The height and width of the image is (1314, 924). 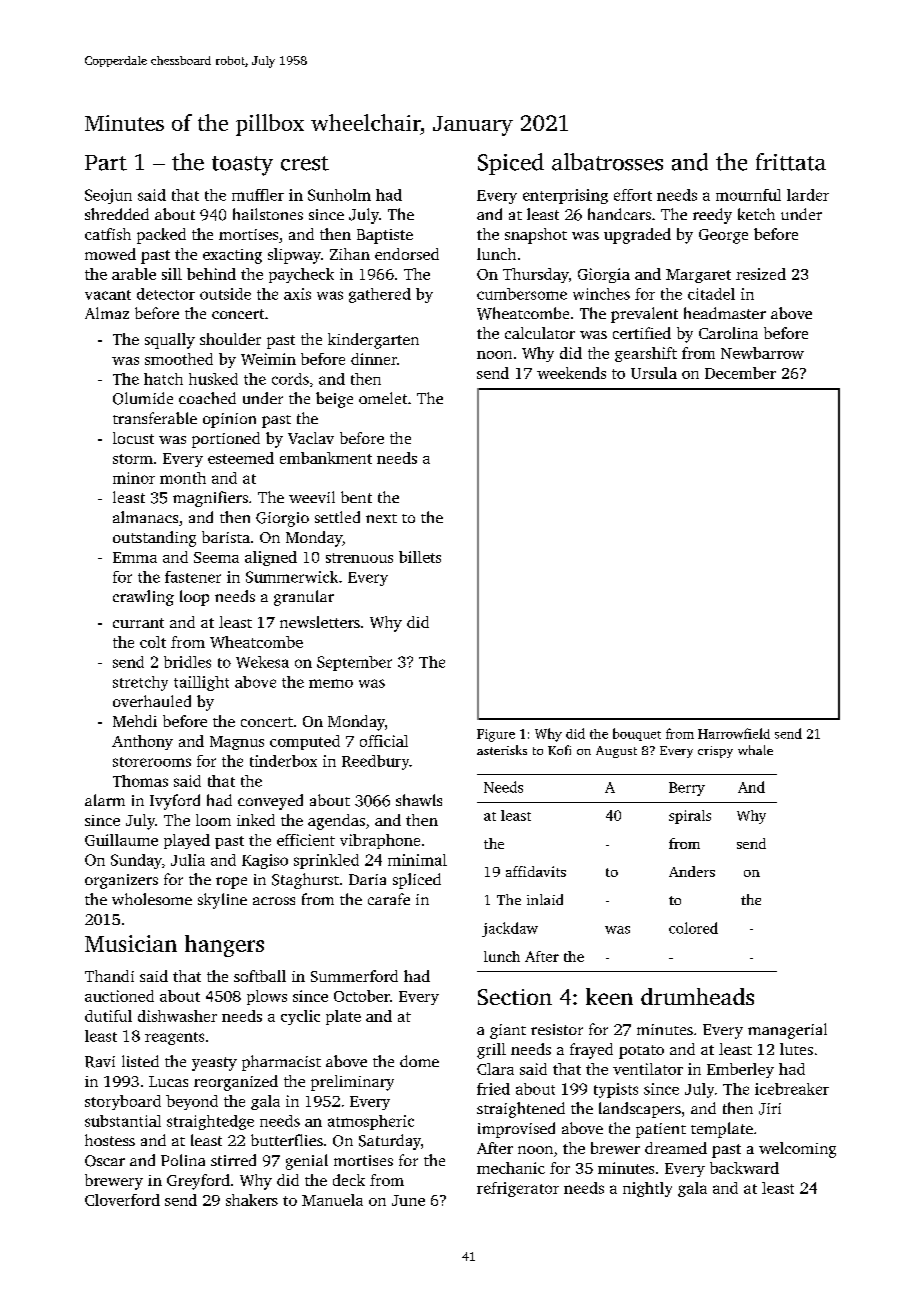 What do you see at coordinates (384, 741) in the image?
I see `official` at bounding box center [384, 741].
